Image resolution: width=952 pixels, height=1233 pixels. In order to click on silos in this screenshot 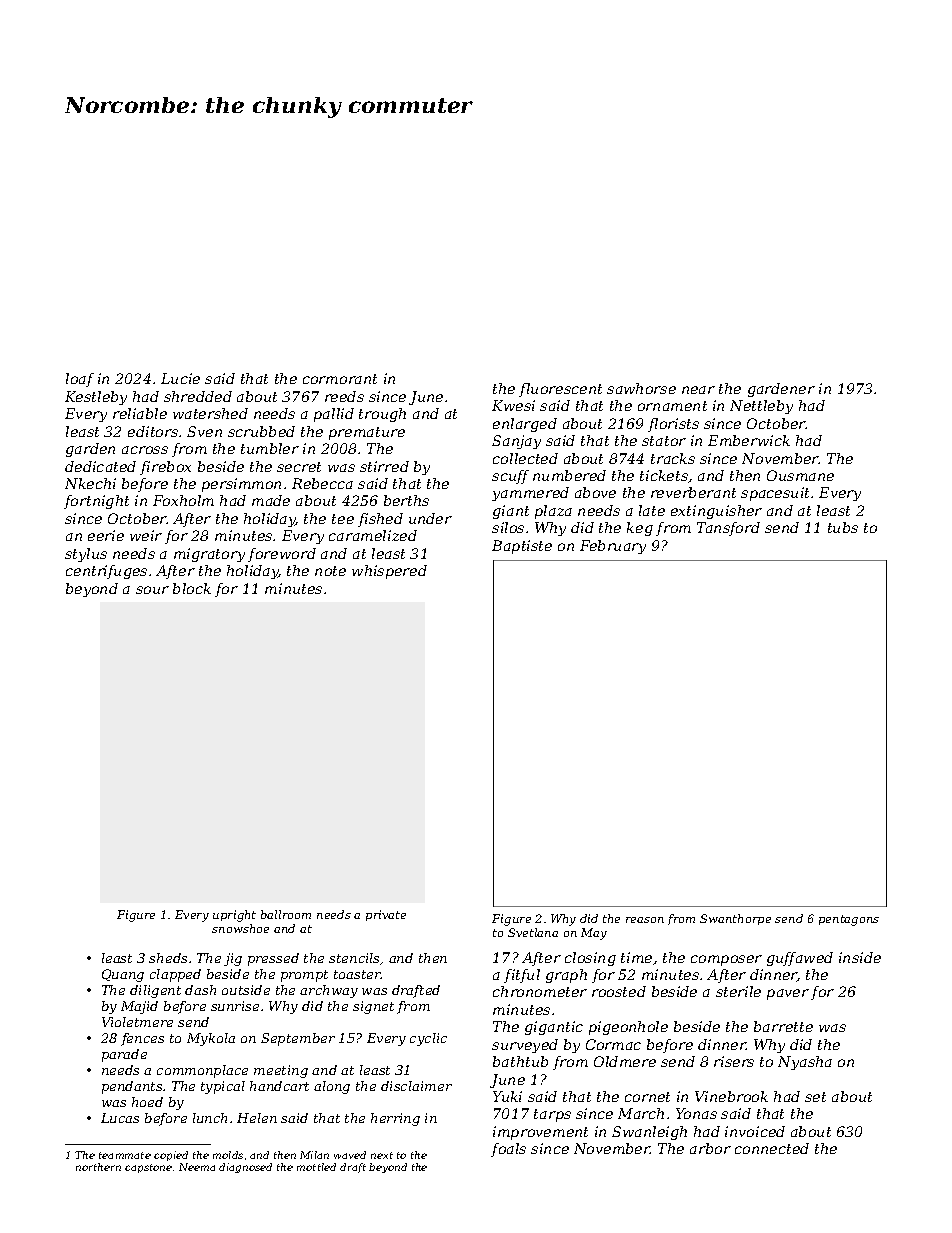, I will do `click(508, 527)`.
